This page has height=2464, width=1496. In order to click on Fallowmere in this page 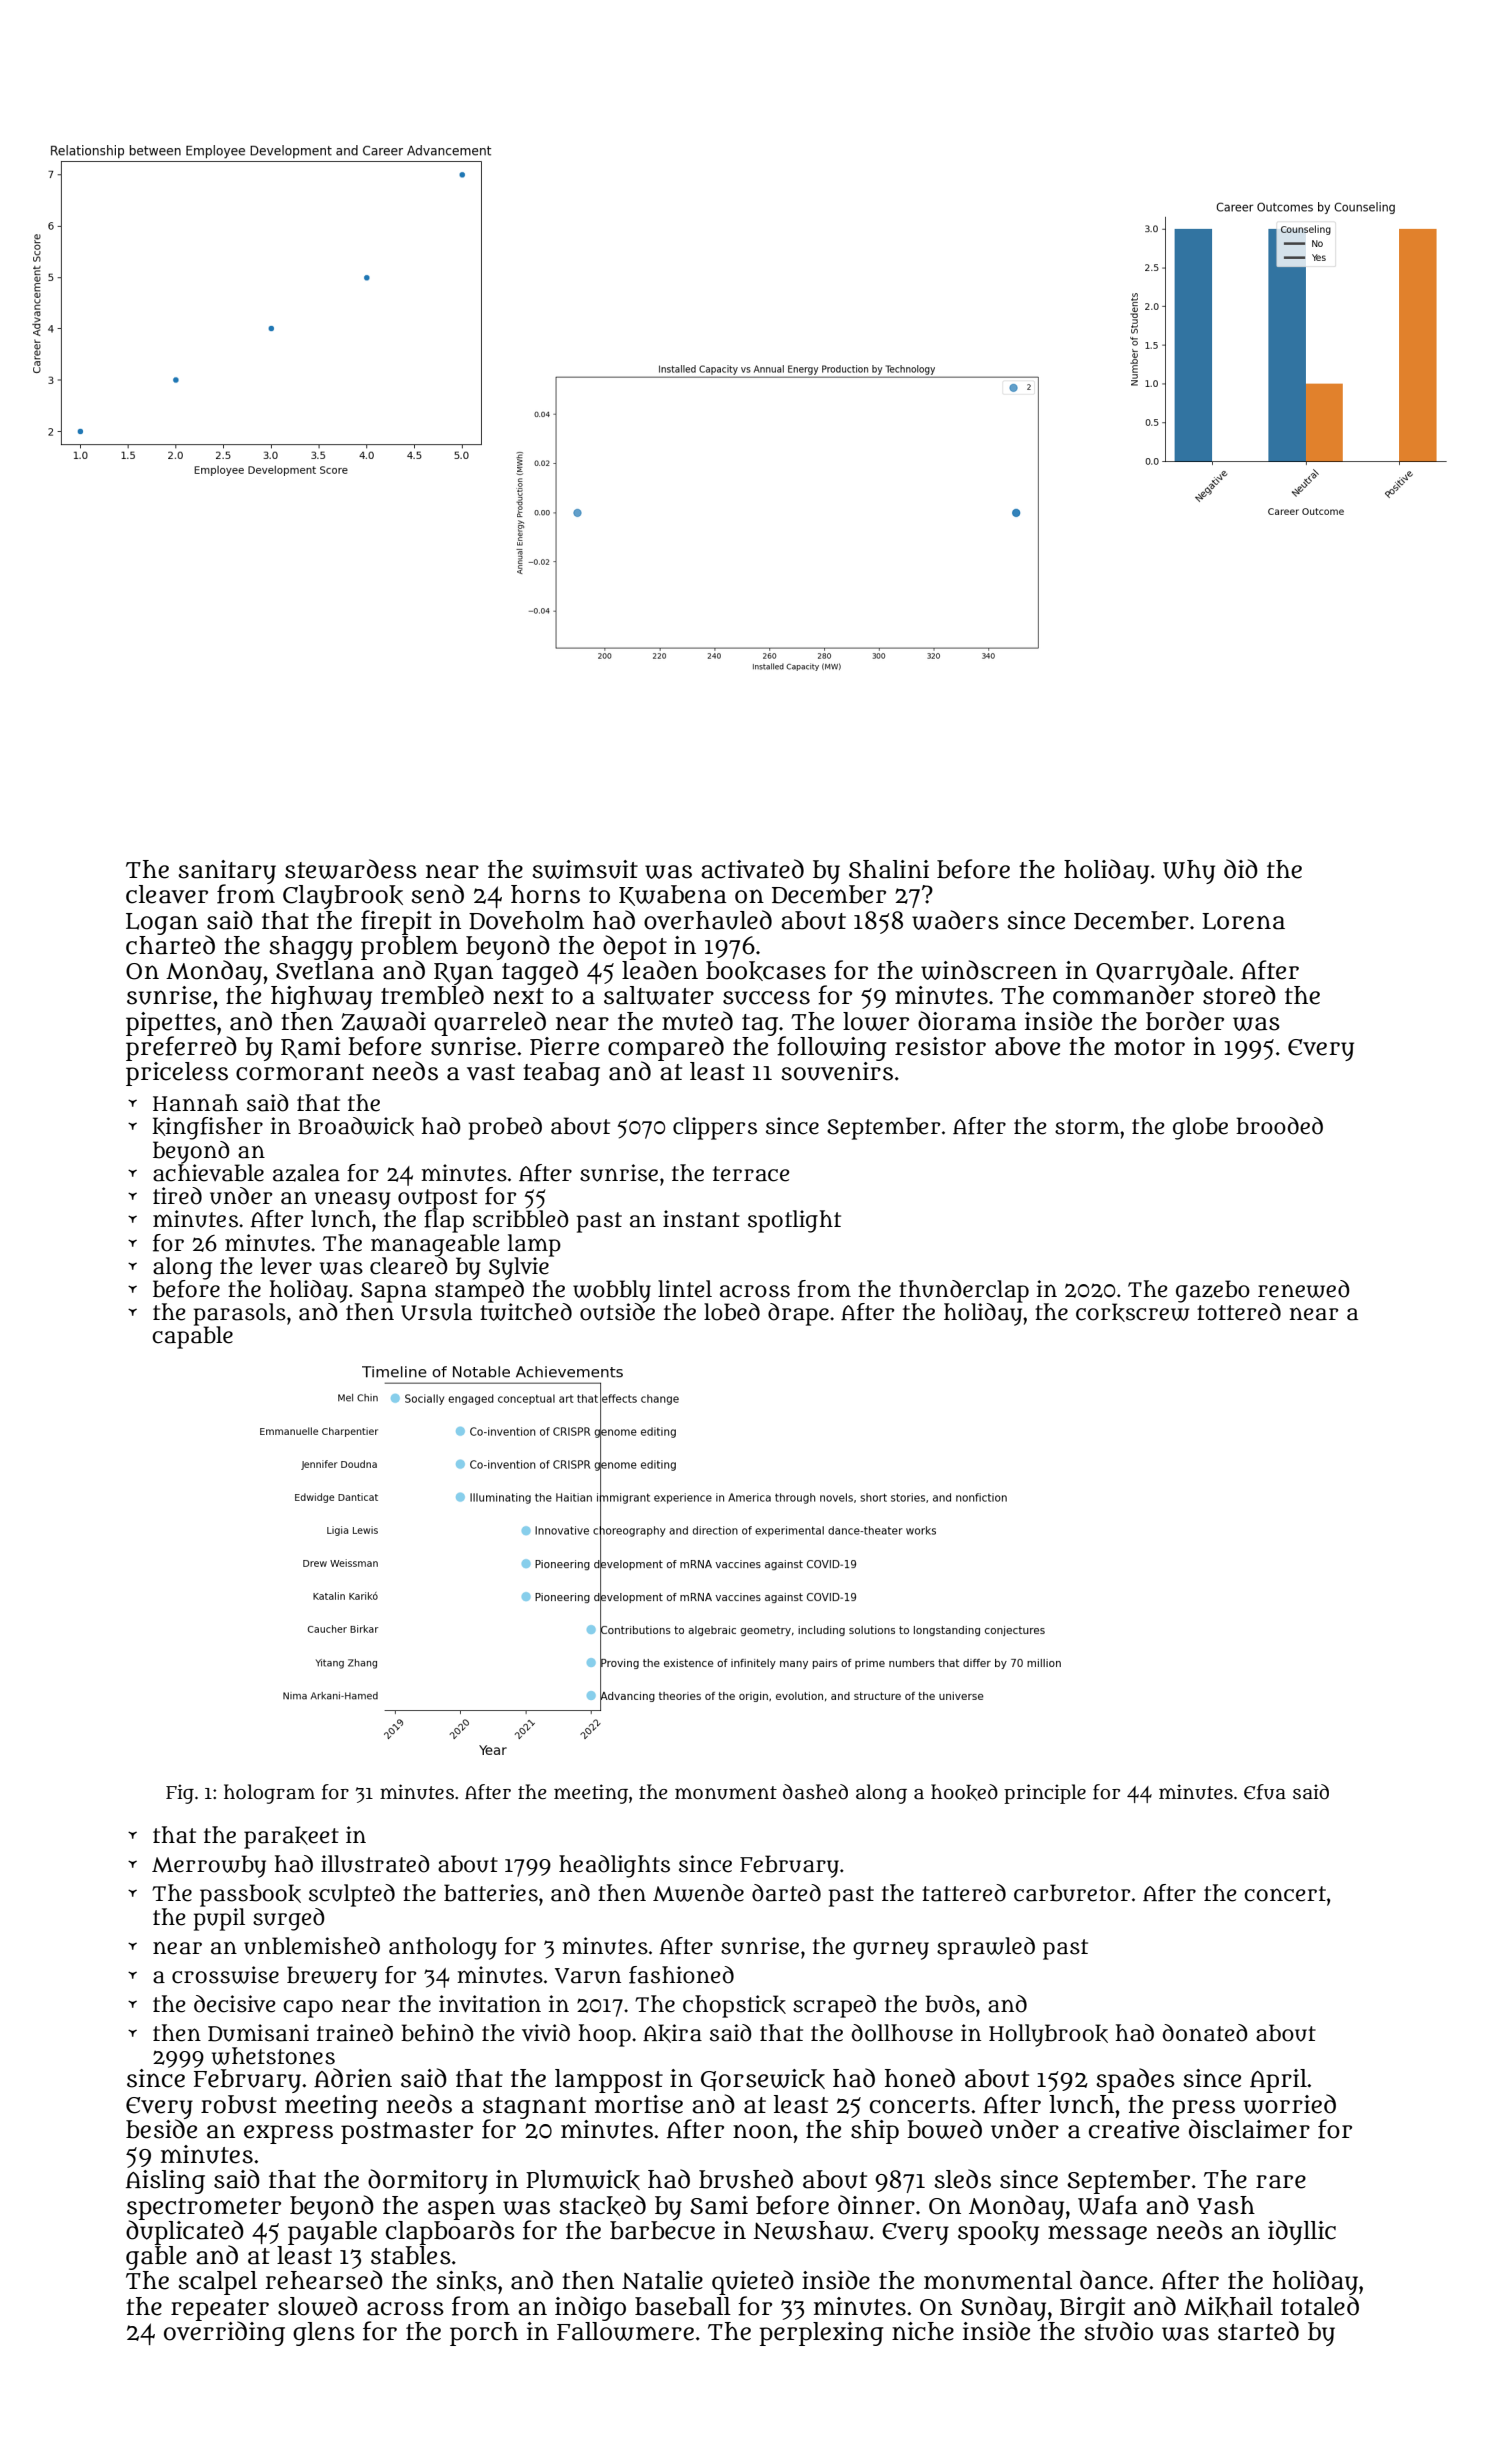, I will do `click(625, 2331)`.
